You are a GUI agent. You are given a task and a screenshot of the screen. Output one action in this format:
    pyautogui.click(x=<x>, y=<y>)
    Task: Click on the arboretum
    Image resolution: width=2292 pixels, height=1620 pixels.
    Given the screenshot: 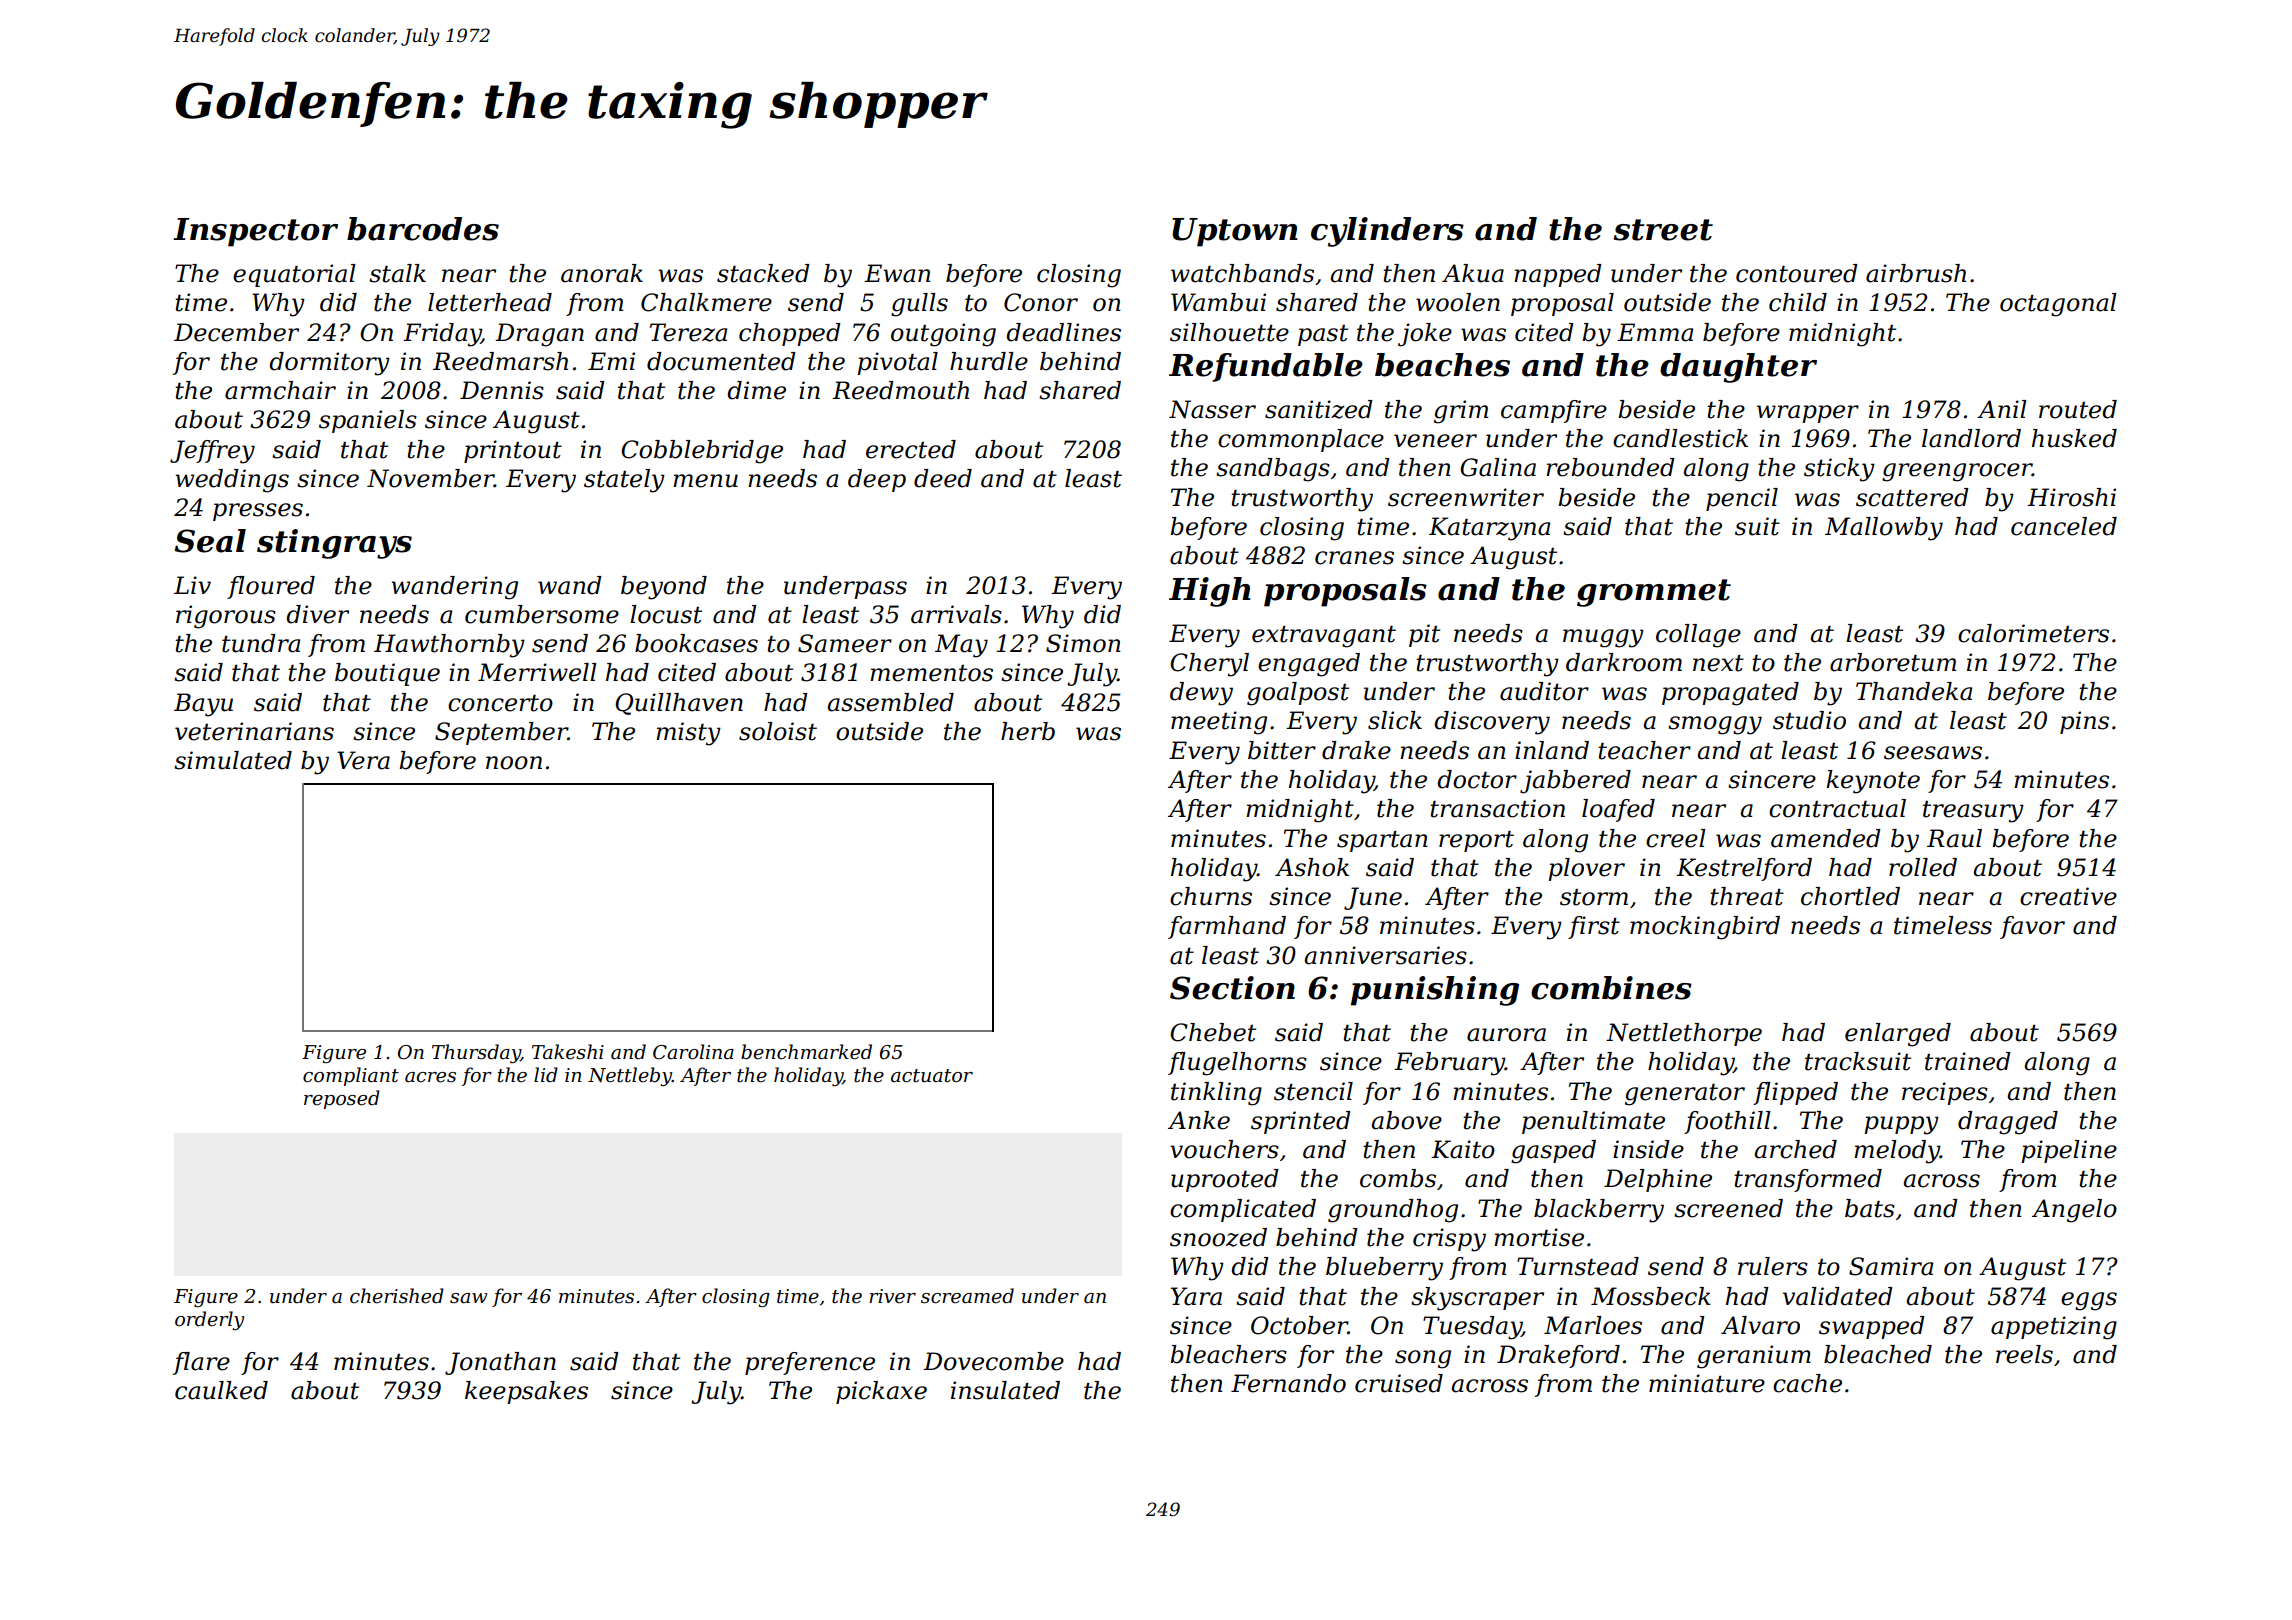 What is the action you would take?
    pyautogui.click(x=1893, y=662)
